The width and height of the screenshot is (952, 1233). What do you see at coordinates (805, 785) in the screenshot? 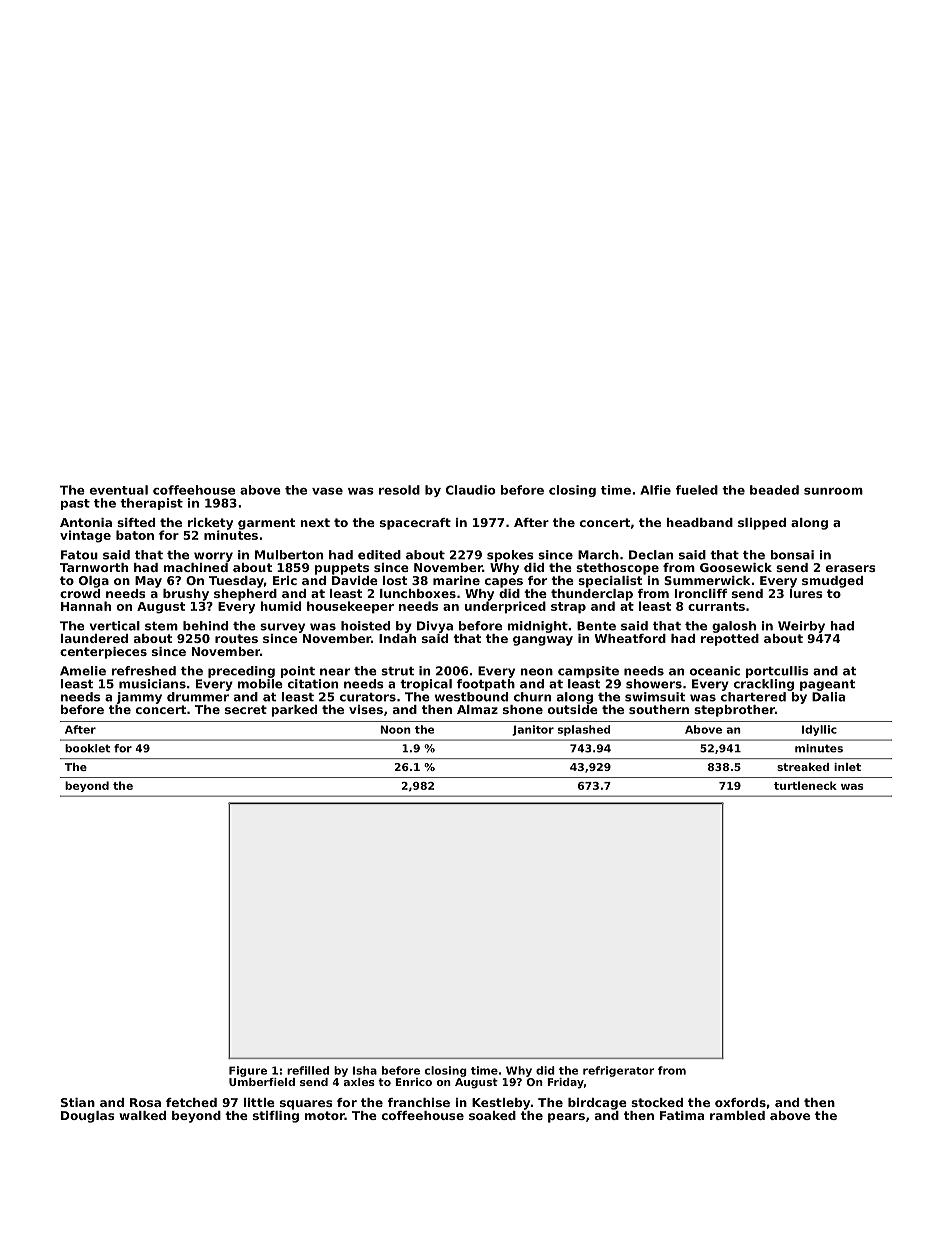
I see `turtleneck` at bounding box center [805, 785].
